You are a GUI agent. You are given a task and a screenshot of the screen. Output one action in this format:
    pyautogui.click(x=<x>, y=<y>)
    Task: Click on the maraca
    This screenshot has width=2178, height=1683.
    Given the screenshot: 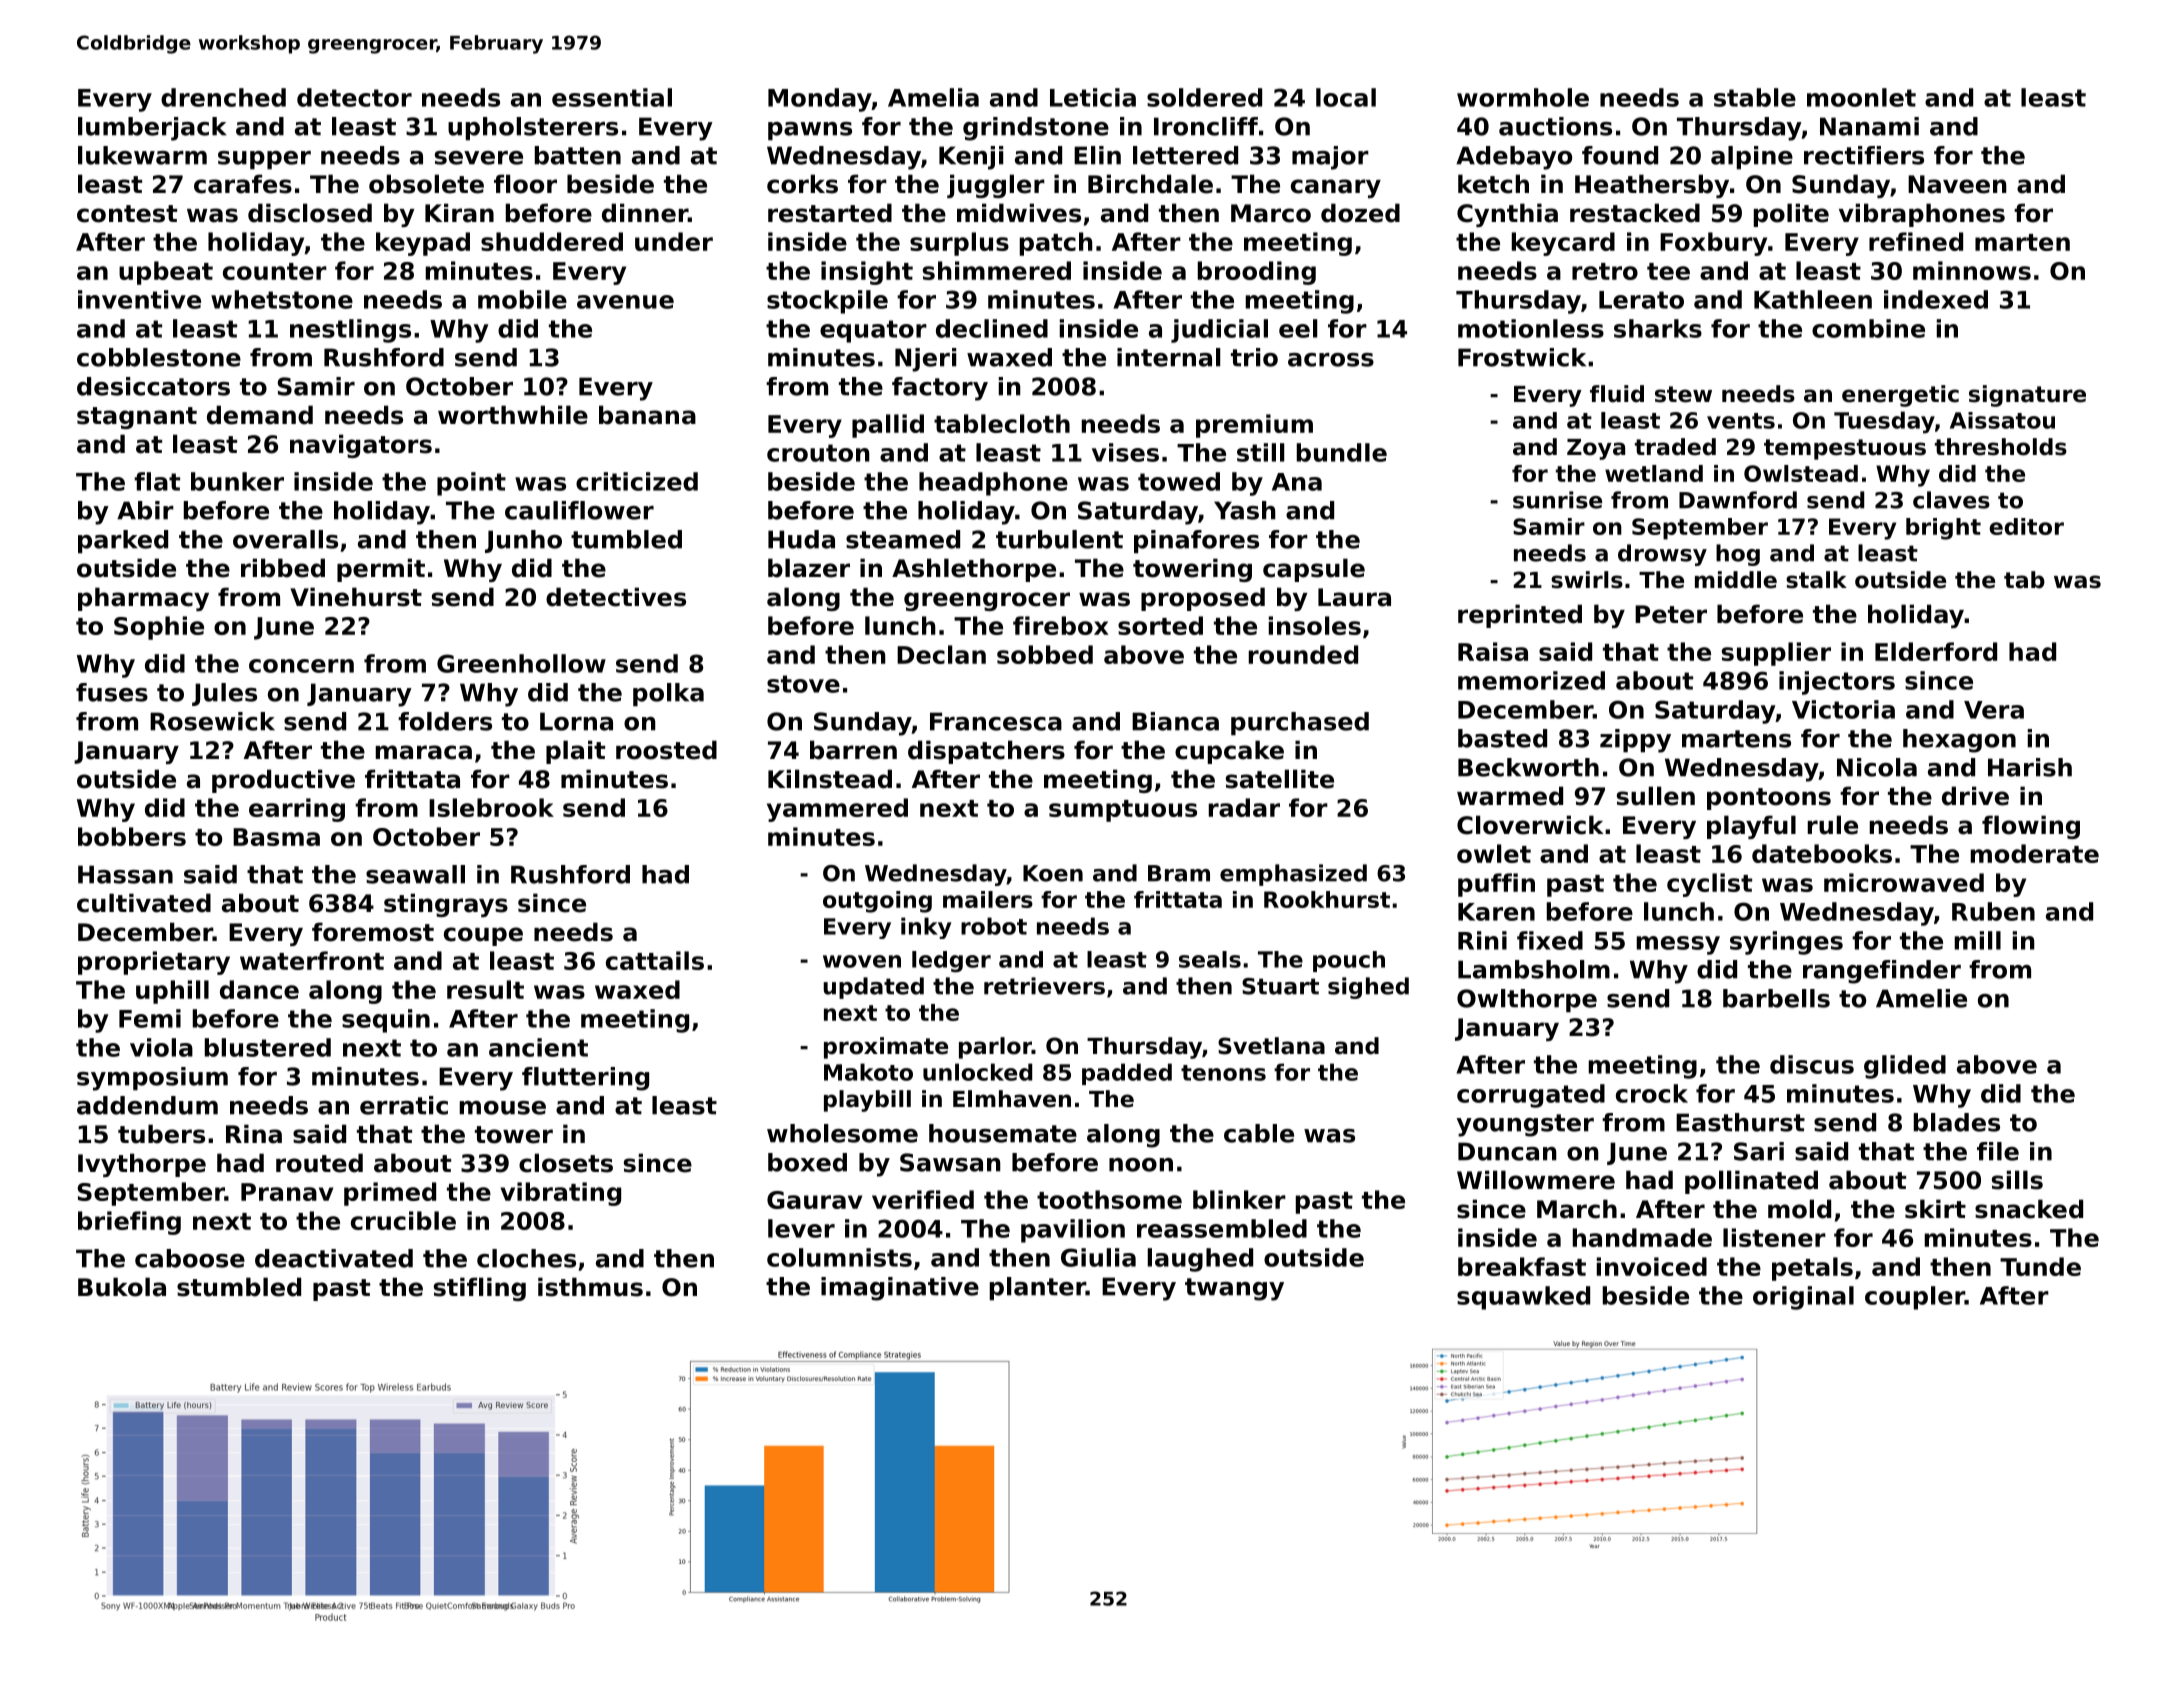 What is the action you would take?
    pyautogui.click(x=423, y=752)
